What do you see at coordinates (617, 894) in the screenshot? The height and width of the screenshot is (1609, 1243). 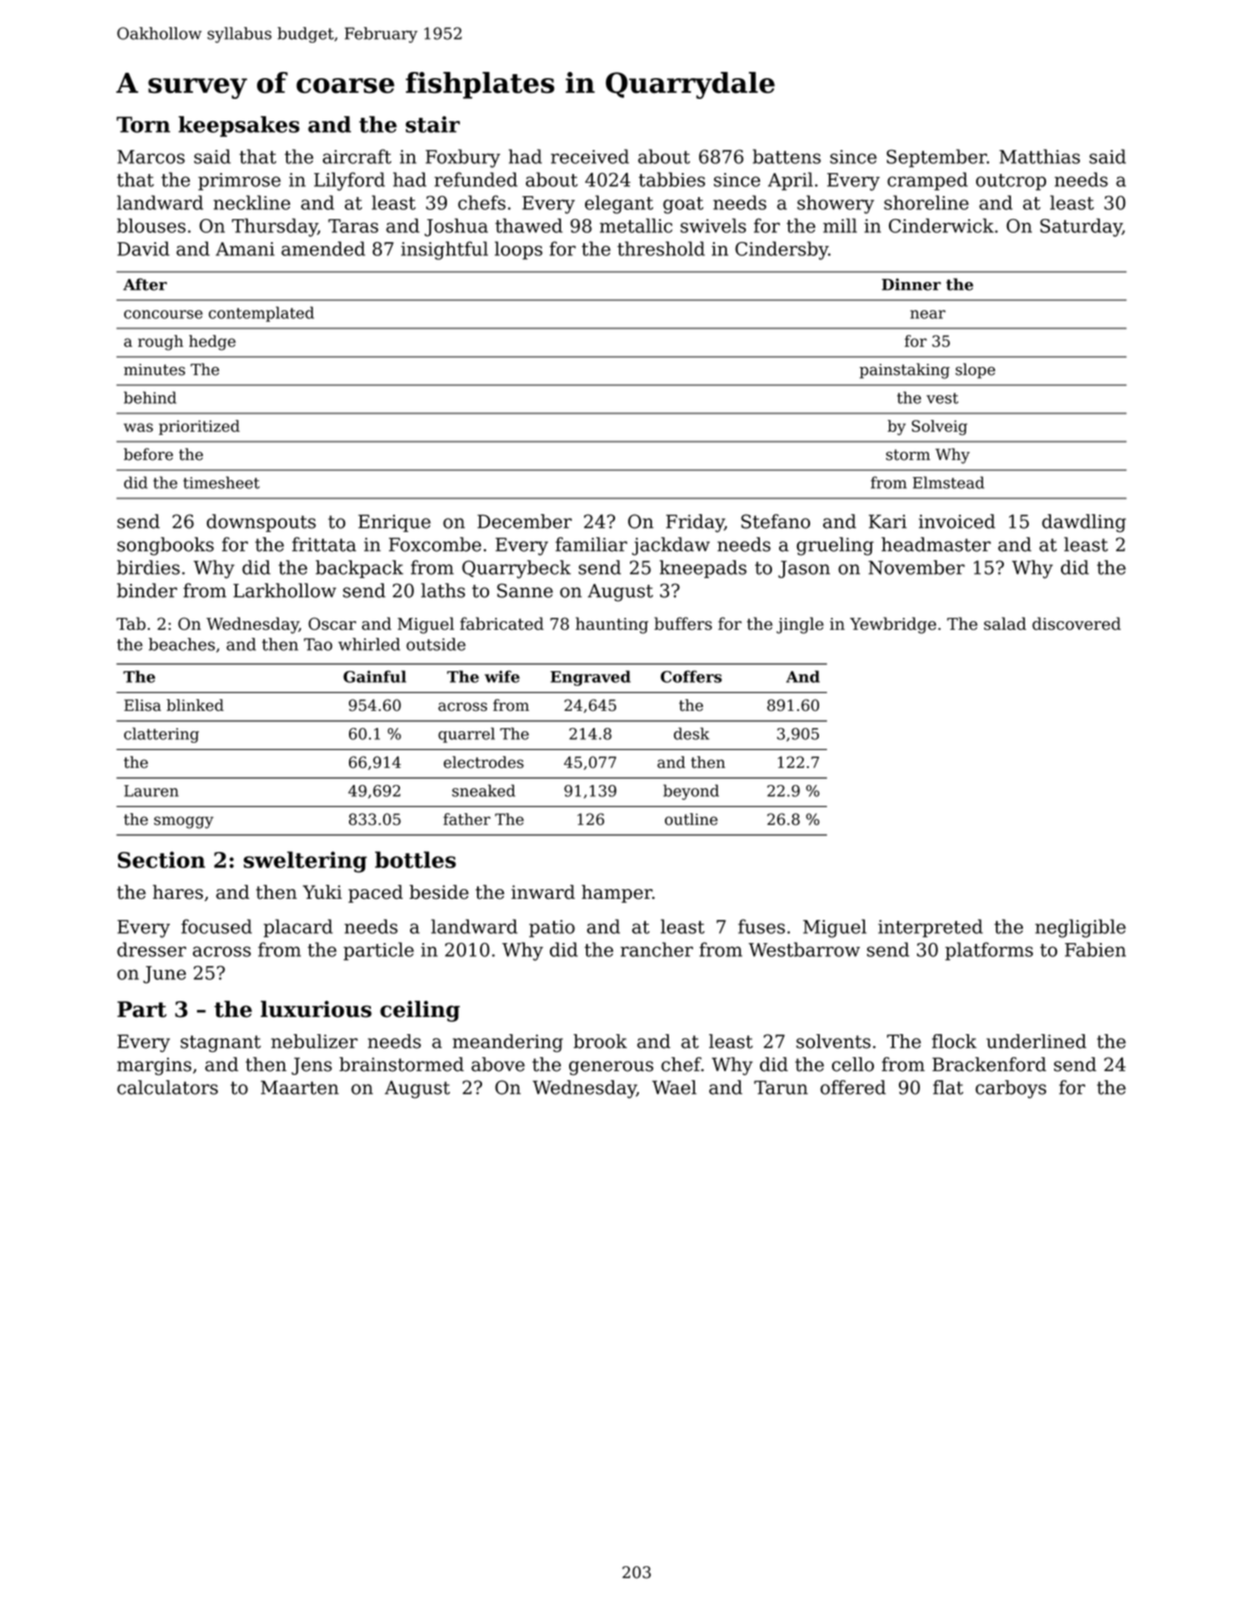 I see `hamper` at bounding box center [617, 894].
